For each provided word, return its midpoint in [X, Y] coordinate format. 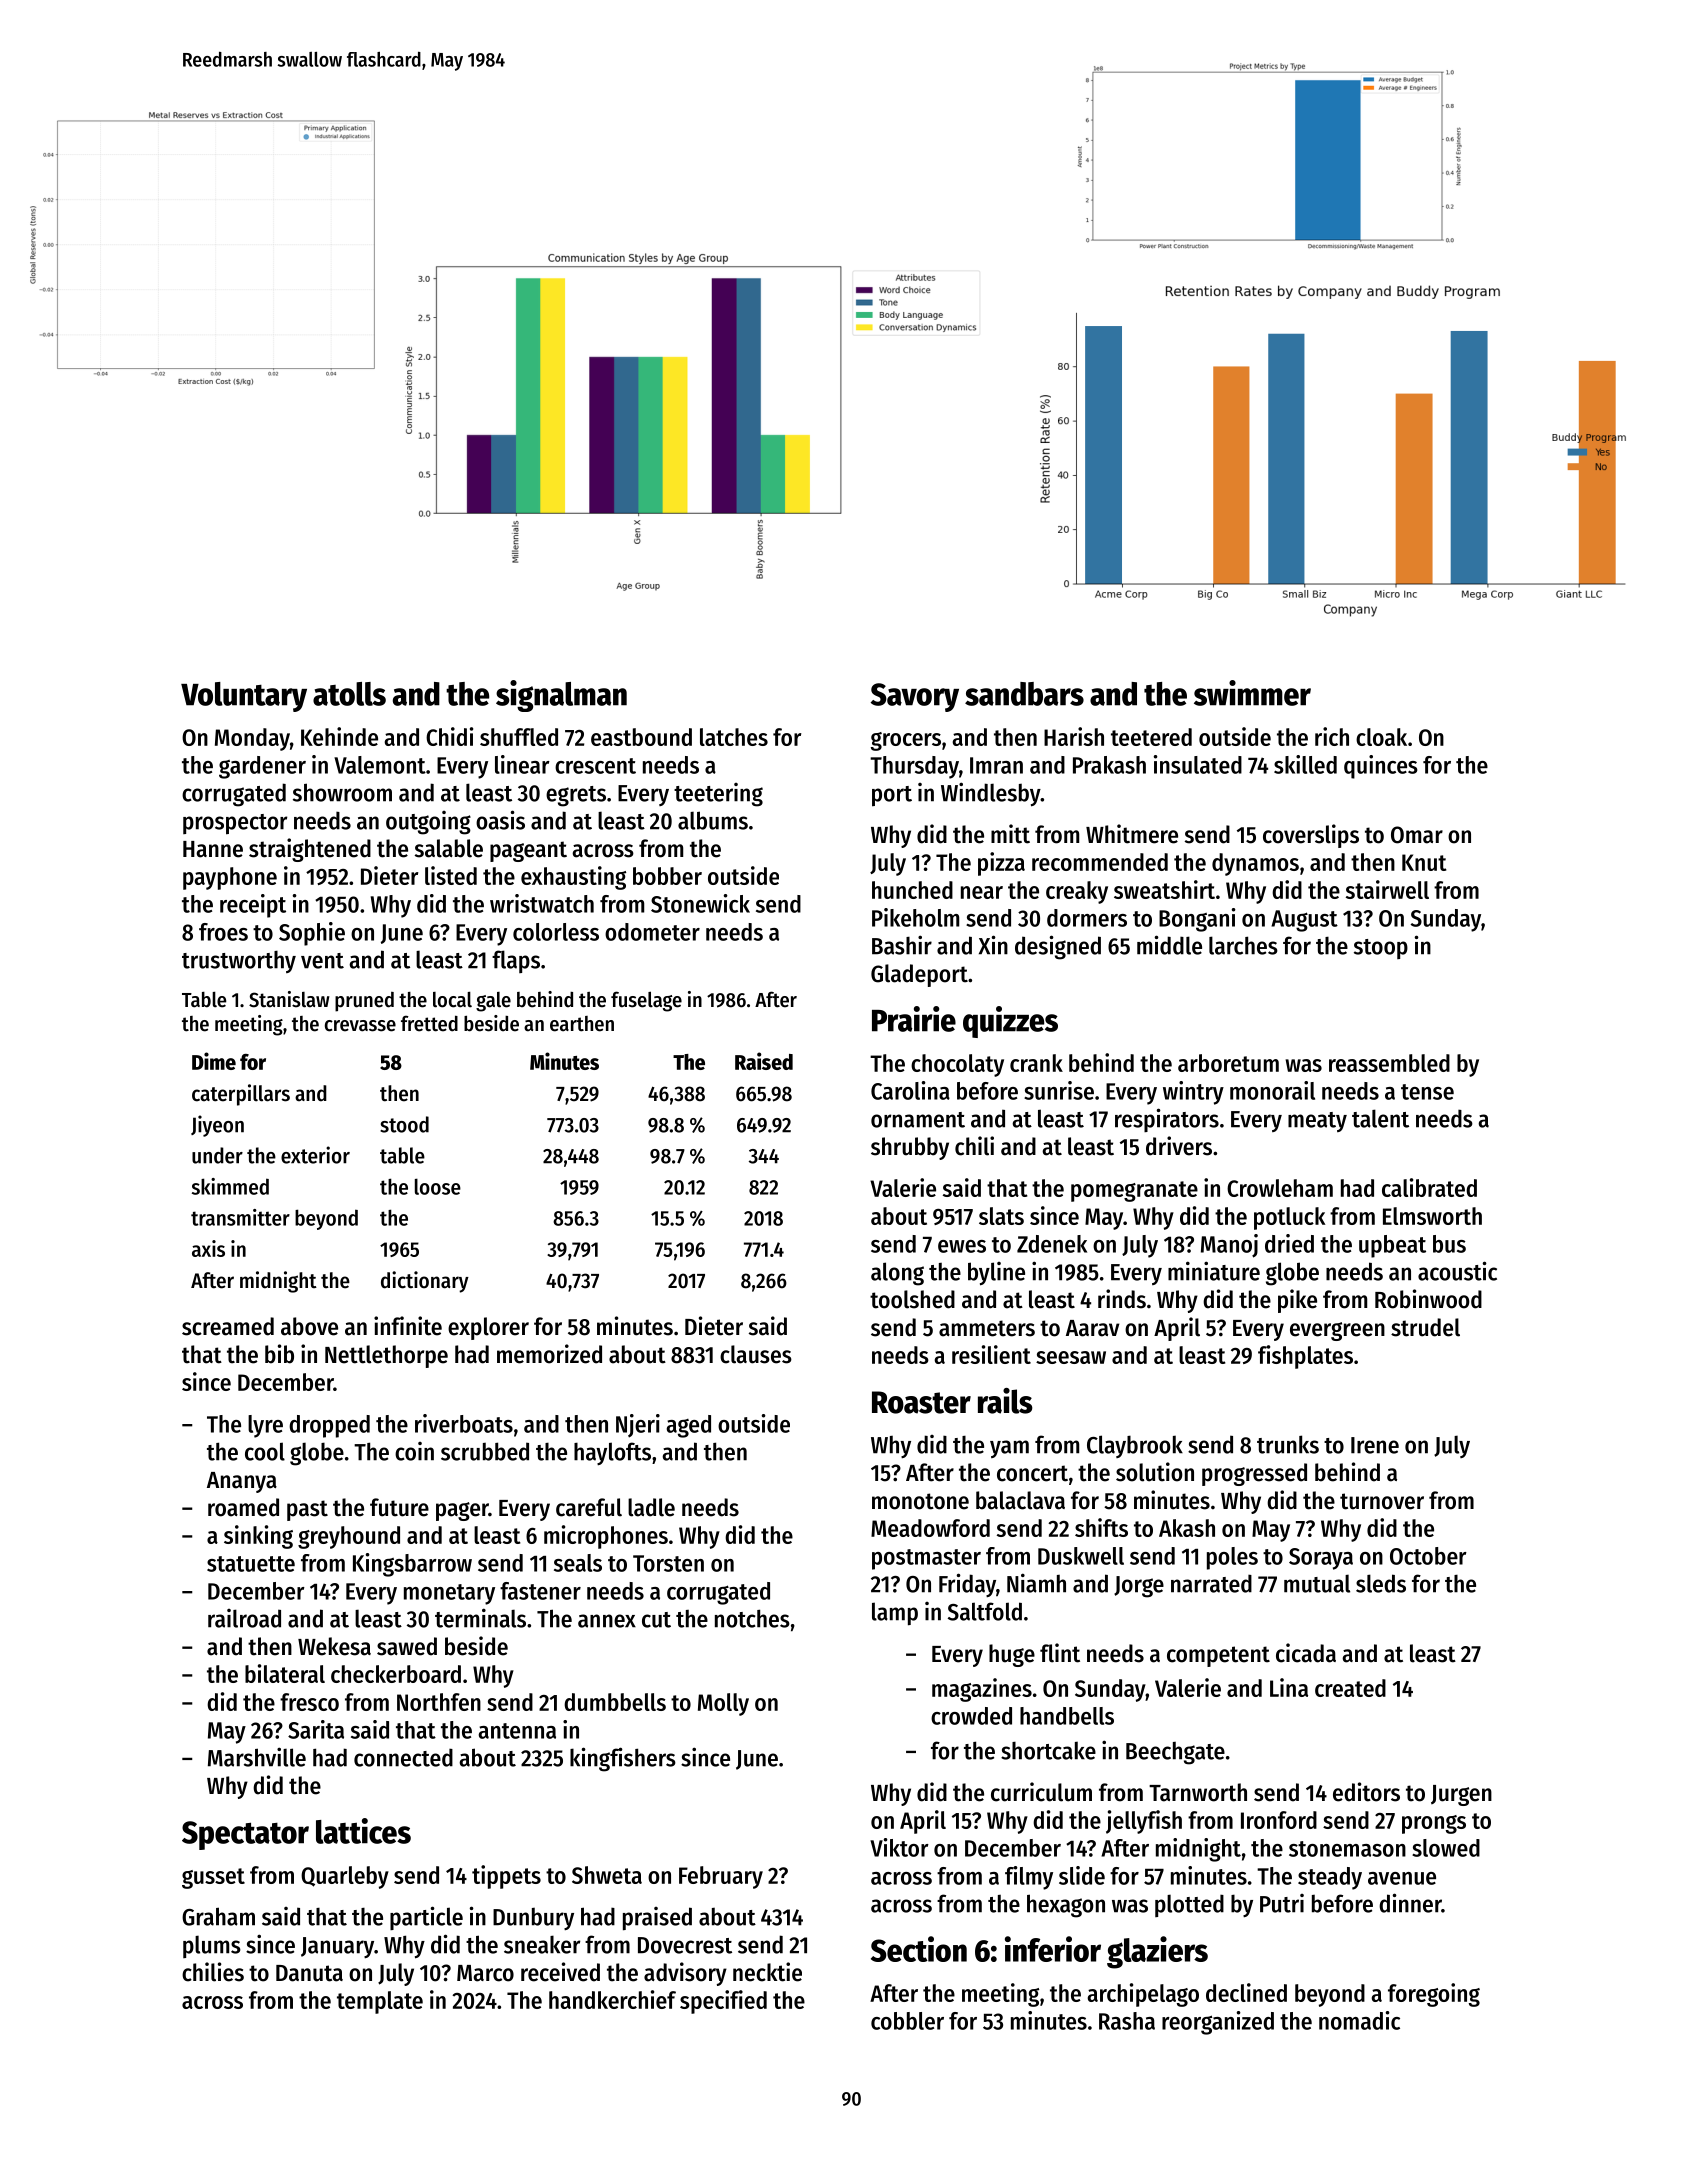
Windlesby [991, 794]
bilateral [285, 1673]
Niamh [1036, 1583]
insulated [1198, 764]
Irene [1375, 1445]
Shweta [607, 1875]
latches [734, 737]
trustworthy [239, 962]
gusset [213, 1878]
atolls [349, 694]
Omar [1417, 835]
